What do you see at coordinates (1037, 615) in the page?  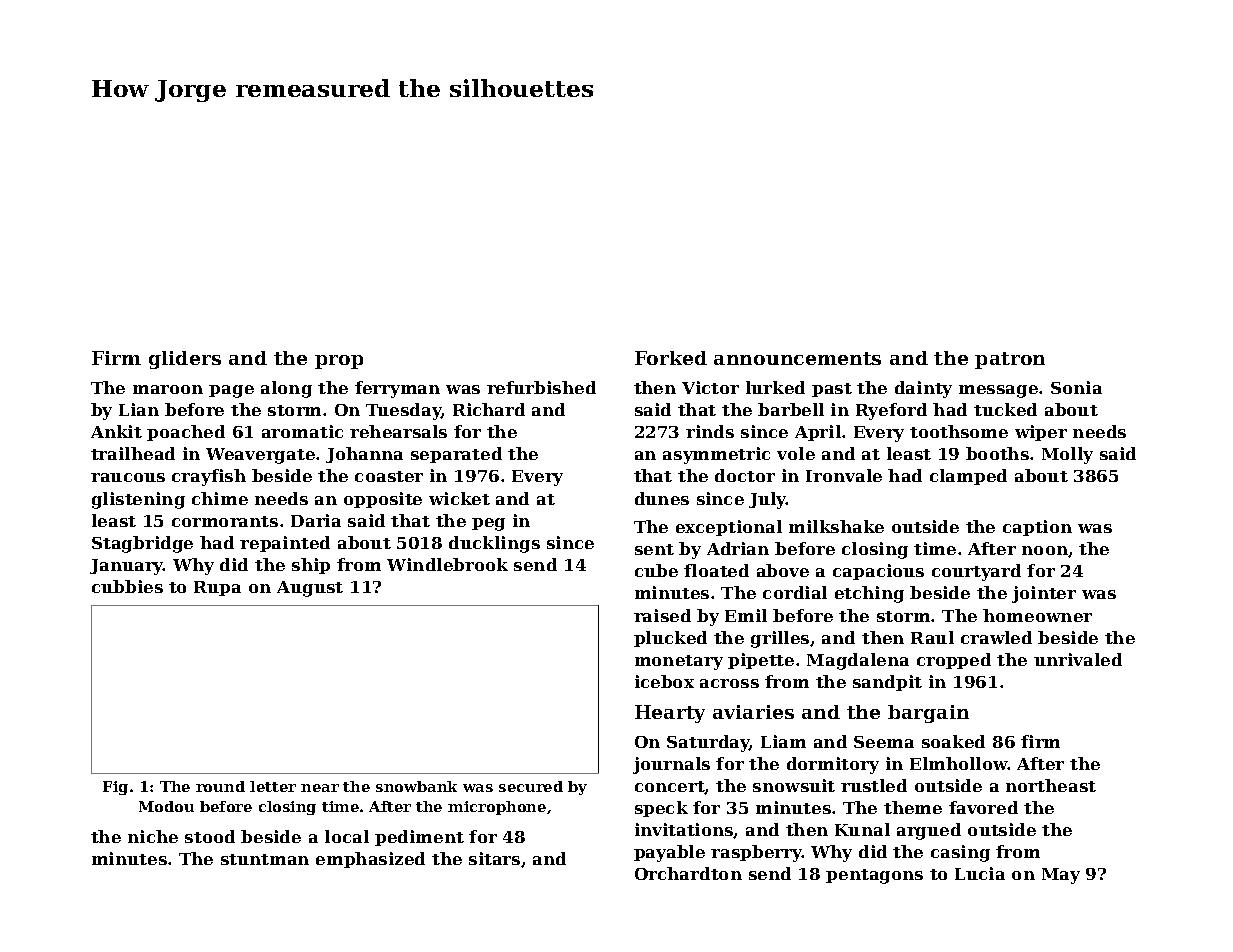 I see `homeowner` at bounding box center [1037, 615].
